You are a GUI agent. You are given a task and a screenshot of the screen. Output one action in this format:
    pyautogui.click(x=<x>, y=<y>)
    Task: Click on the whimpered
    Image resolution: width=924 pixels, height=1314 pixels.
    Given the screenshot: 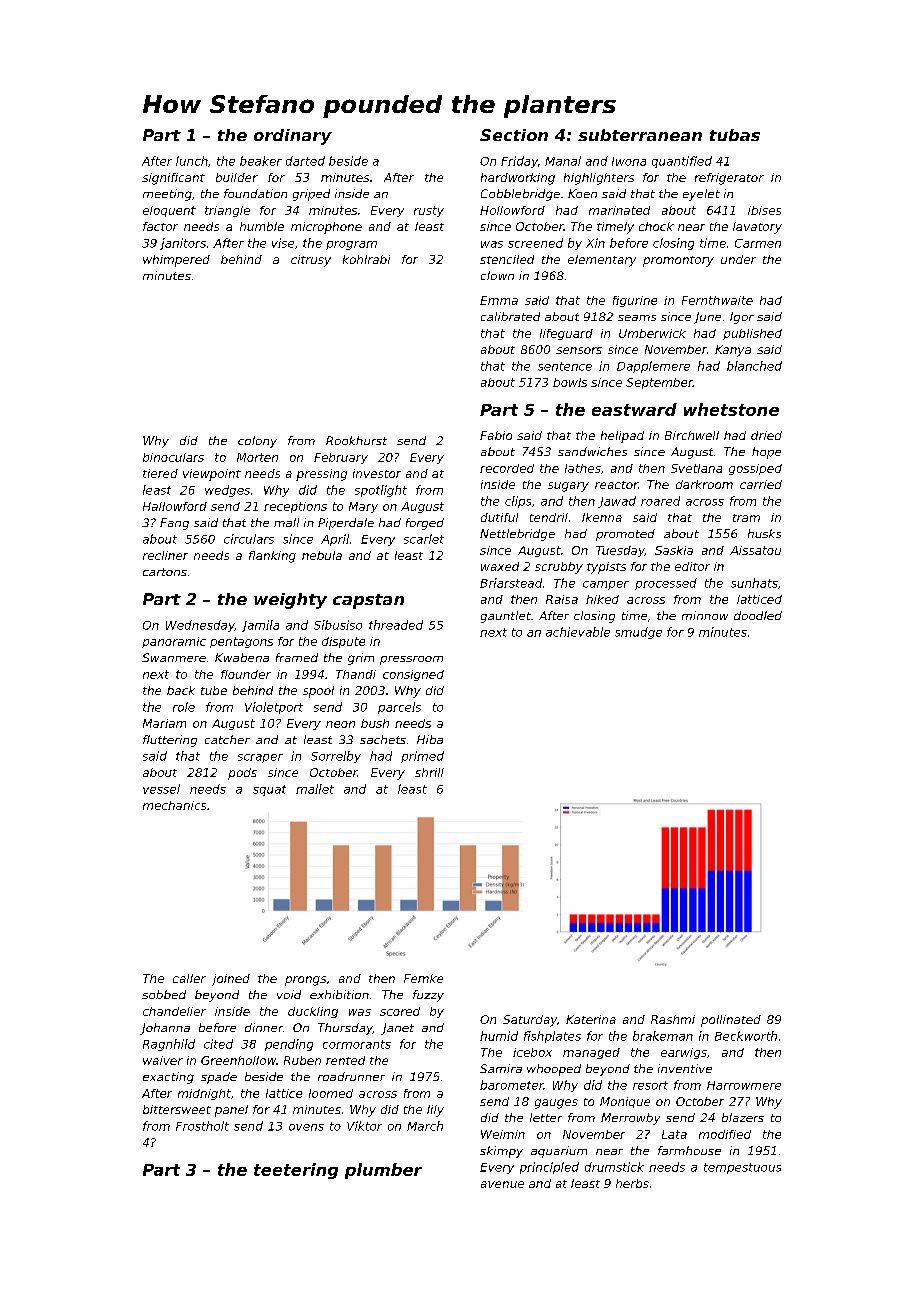 What is the action you would take?
    pyautogui.click(x=176, y=261)
